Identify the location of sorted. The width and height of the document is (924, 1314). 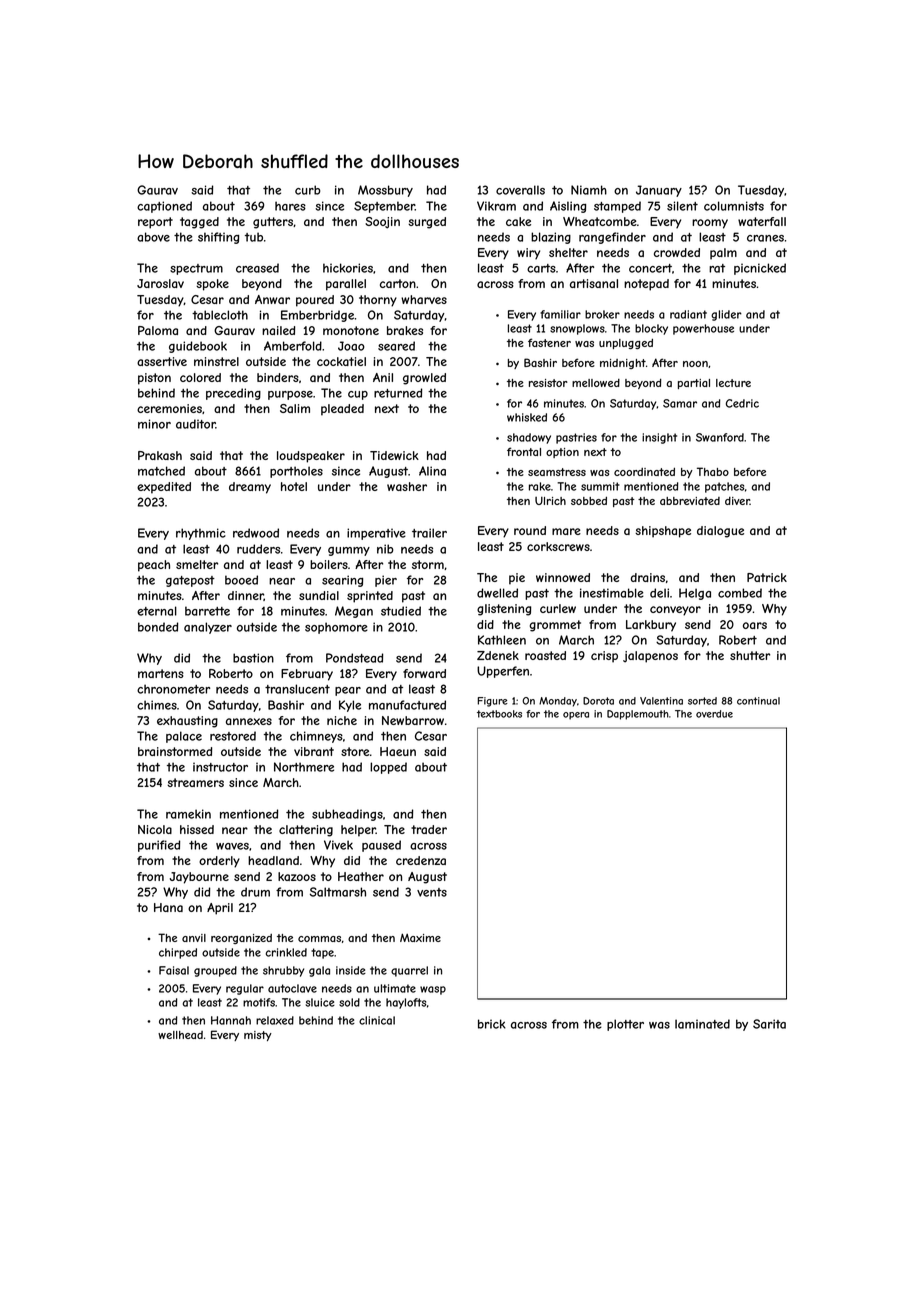
(702, 701).
